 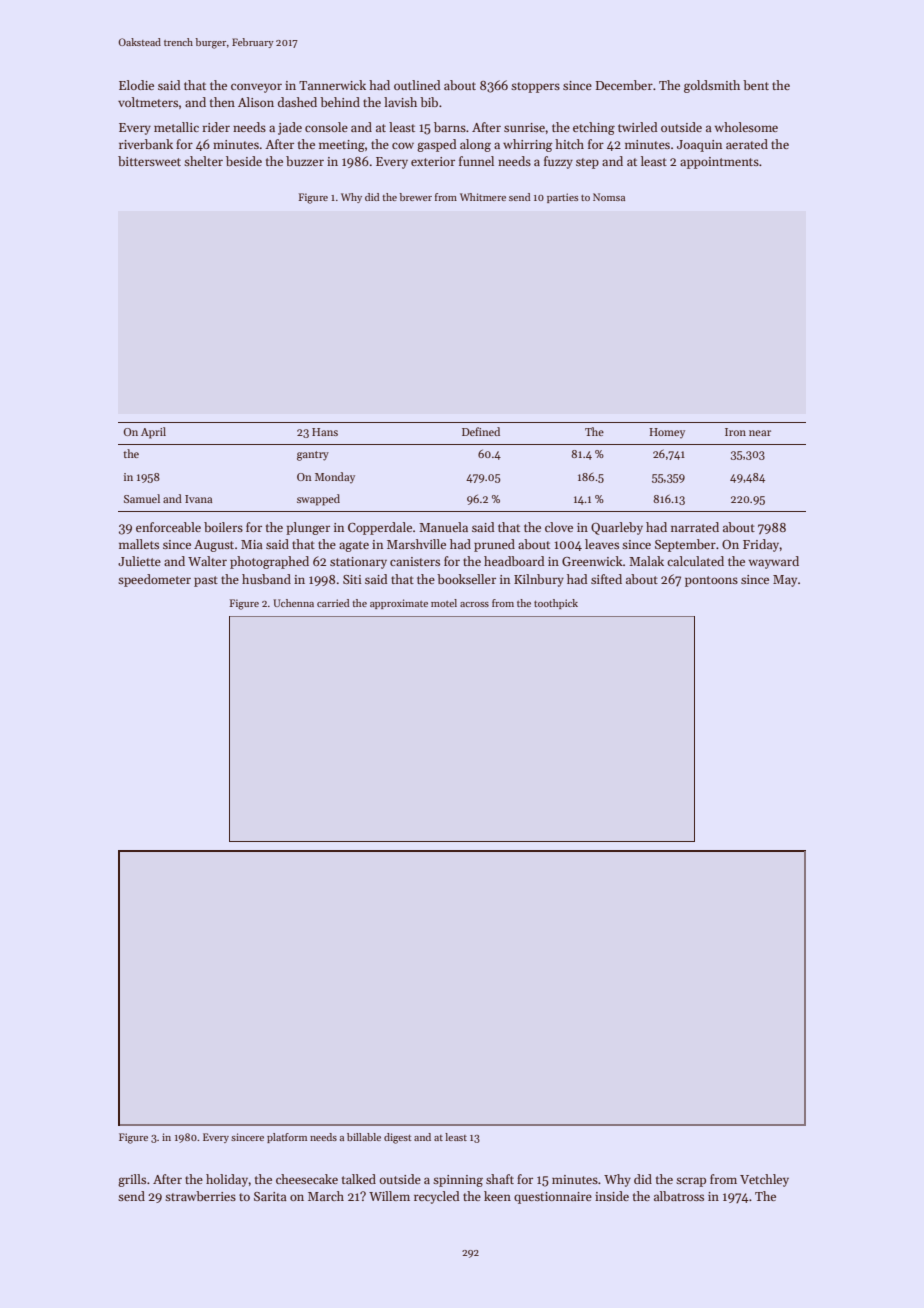 What do you see at coordinates (691, 1182) in the screenshot?
I see `scrap` at bounding box center [691, 1182].
